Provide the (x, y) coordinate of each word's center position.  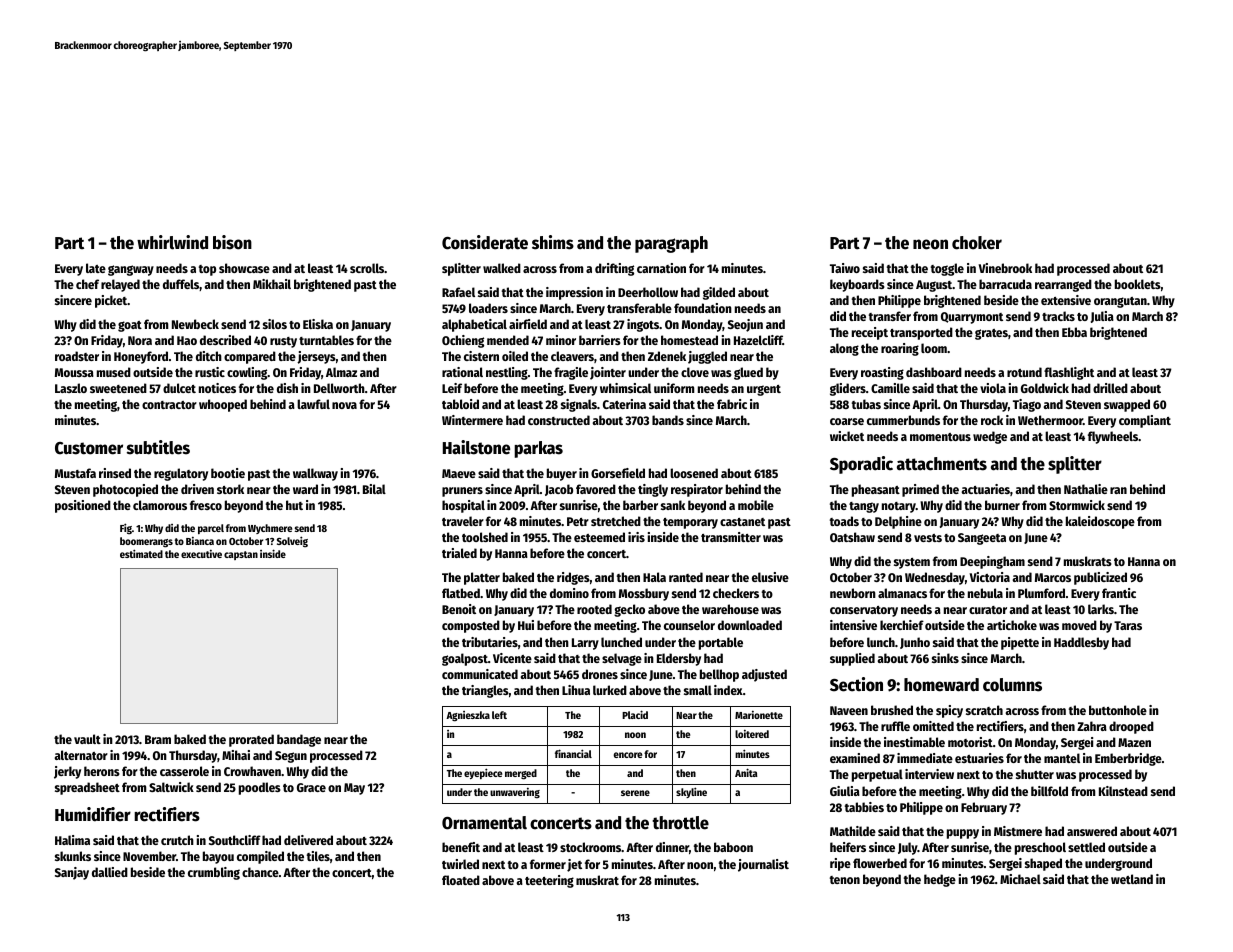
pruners (462, 492)
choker (977, 243)
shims (553, 242)
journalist (763, 865)
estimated (141, 553)
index (728, 690)
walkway (315, 474)
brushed (892, 710)
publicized (1100, 578)
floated (461, 880)
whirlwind (172, 242)
